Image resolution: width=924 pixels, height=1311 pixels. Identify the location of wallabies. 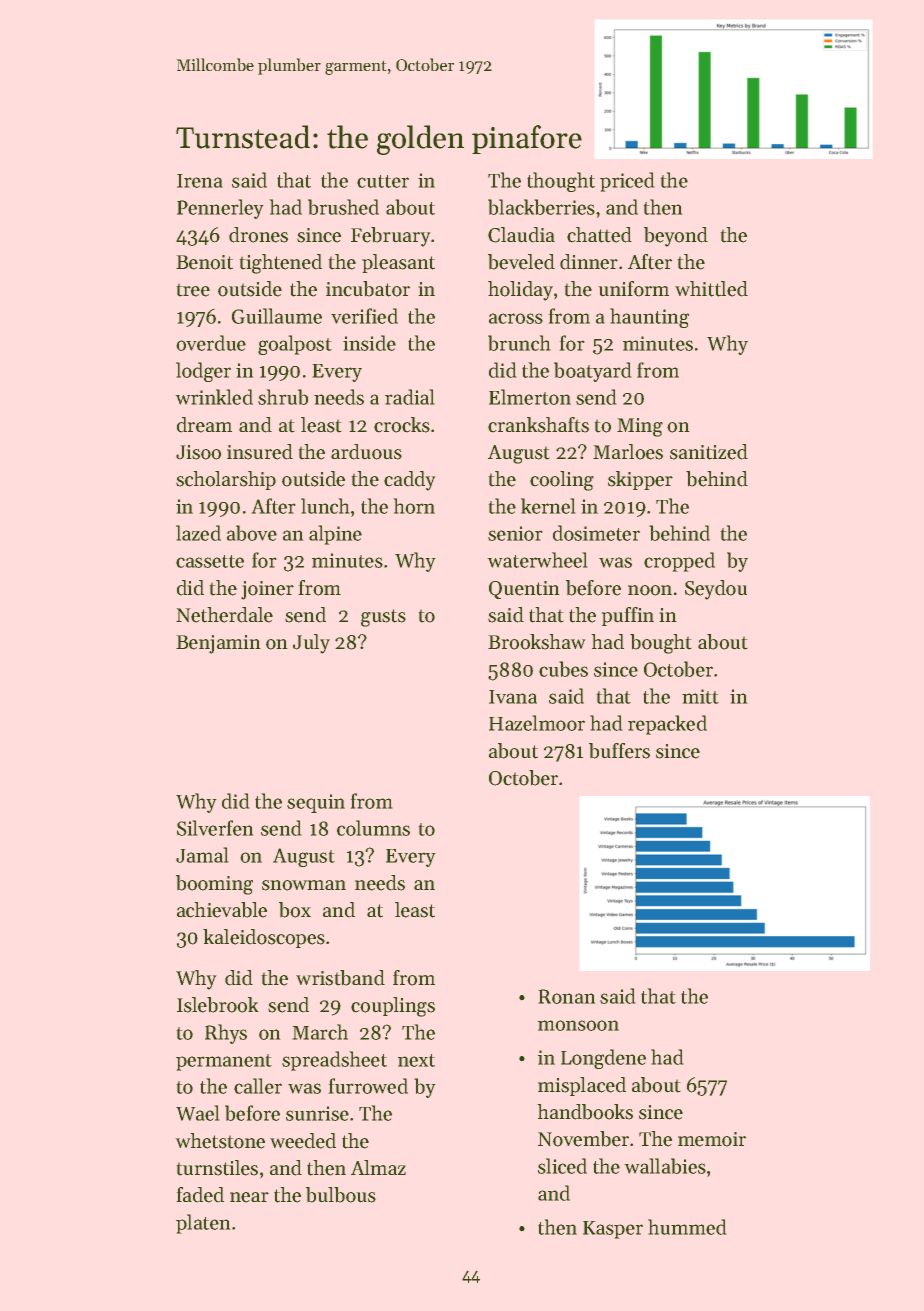
(665, 1166).
